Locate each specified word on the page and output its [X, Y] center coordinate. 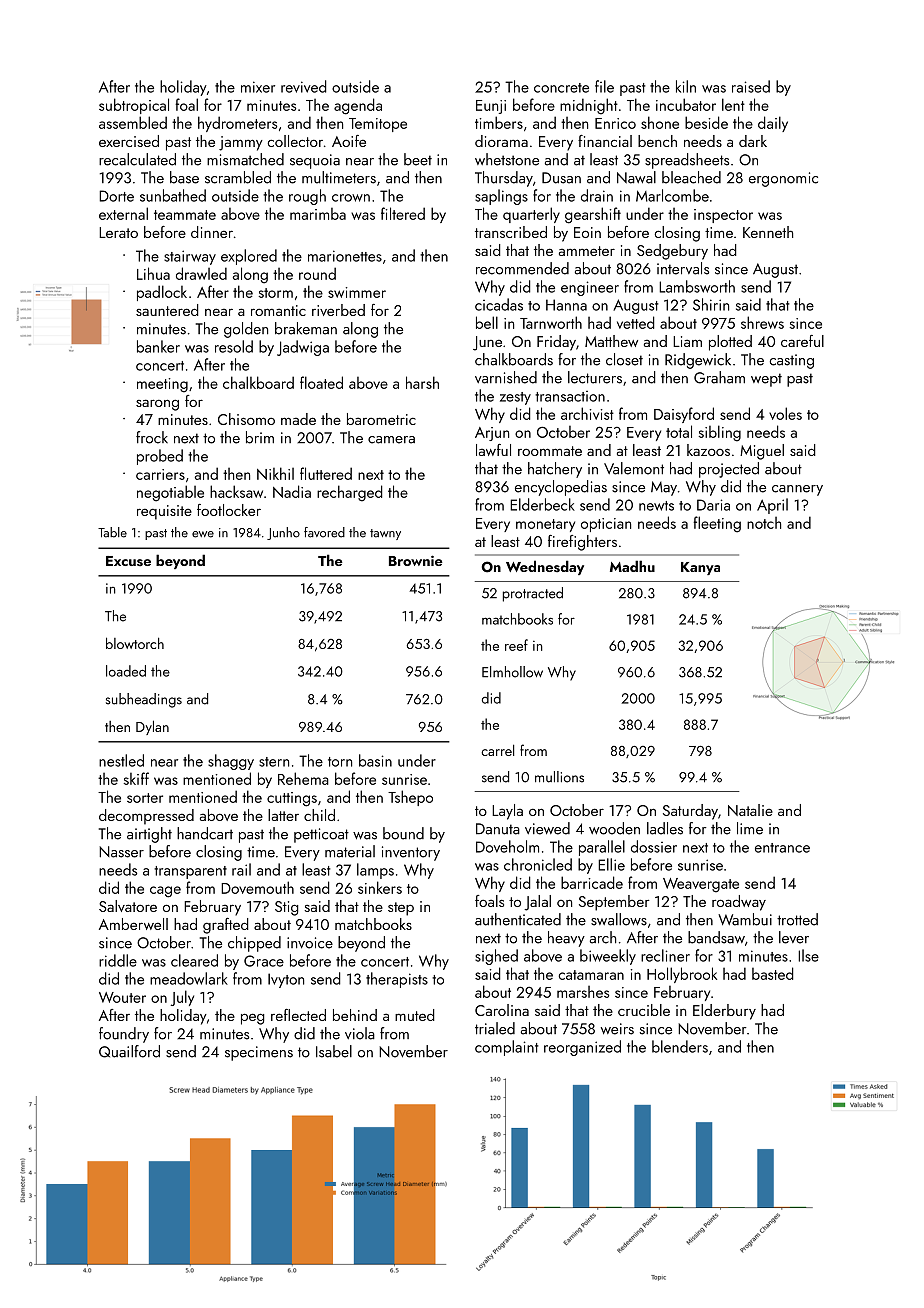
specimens [259, 1053]
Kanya [700, 568]
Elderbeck [542, 504]
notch [764, 523]
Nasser [121, 852]
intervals [683, 268]
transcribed [511, 232]
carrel [497, 750]
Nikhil [275, 473]
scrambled [238, 177]
